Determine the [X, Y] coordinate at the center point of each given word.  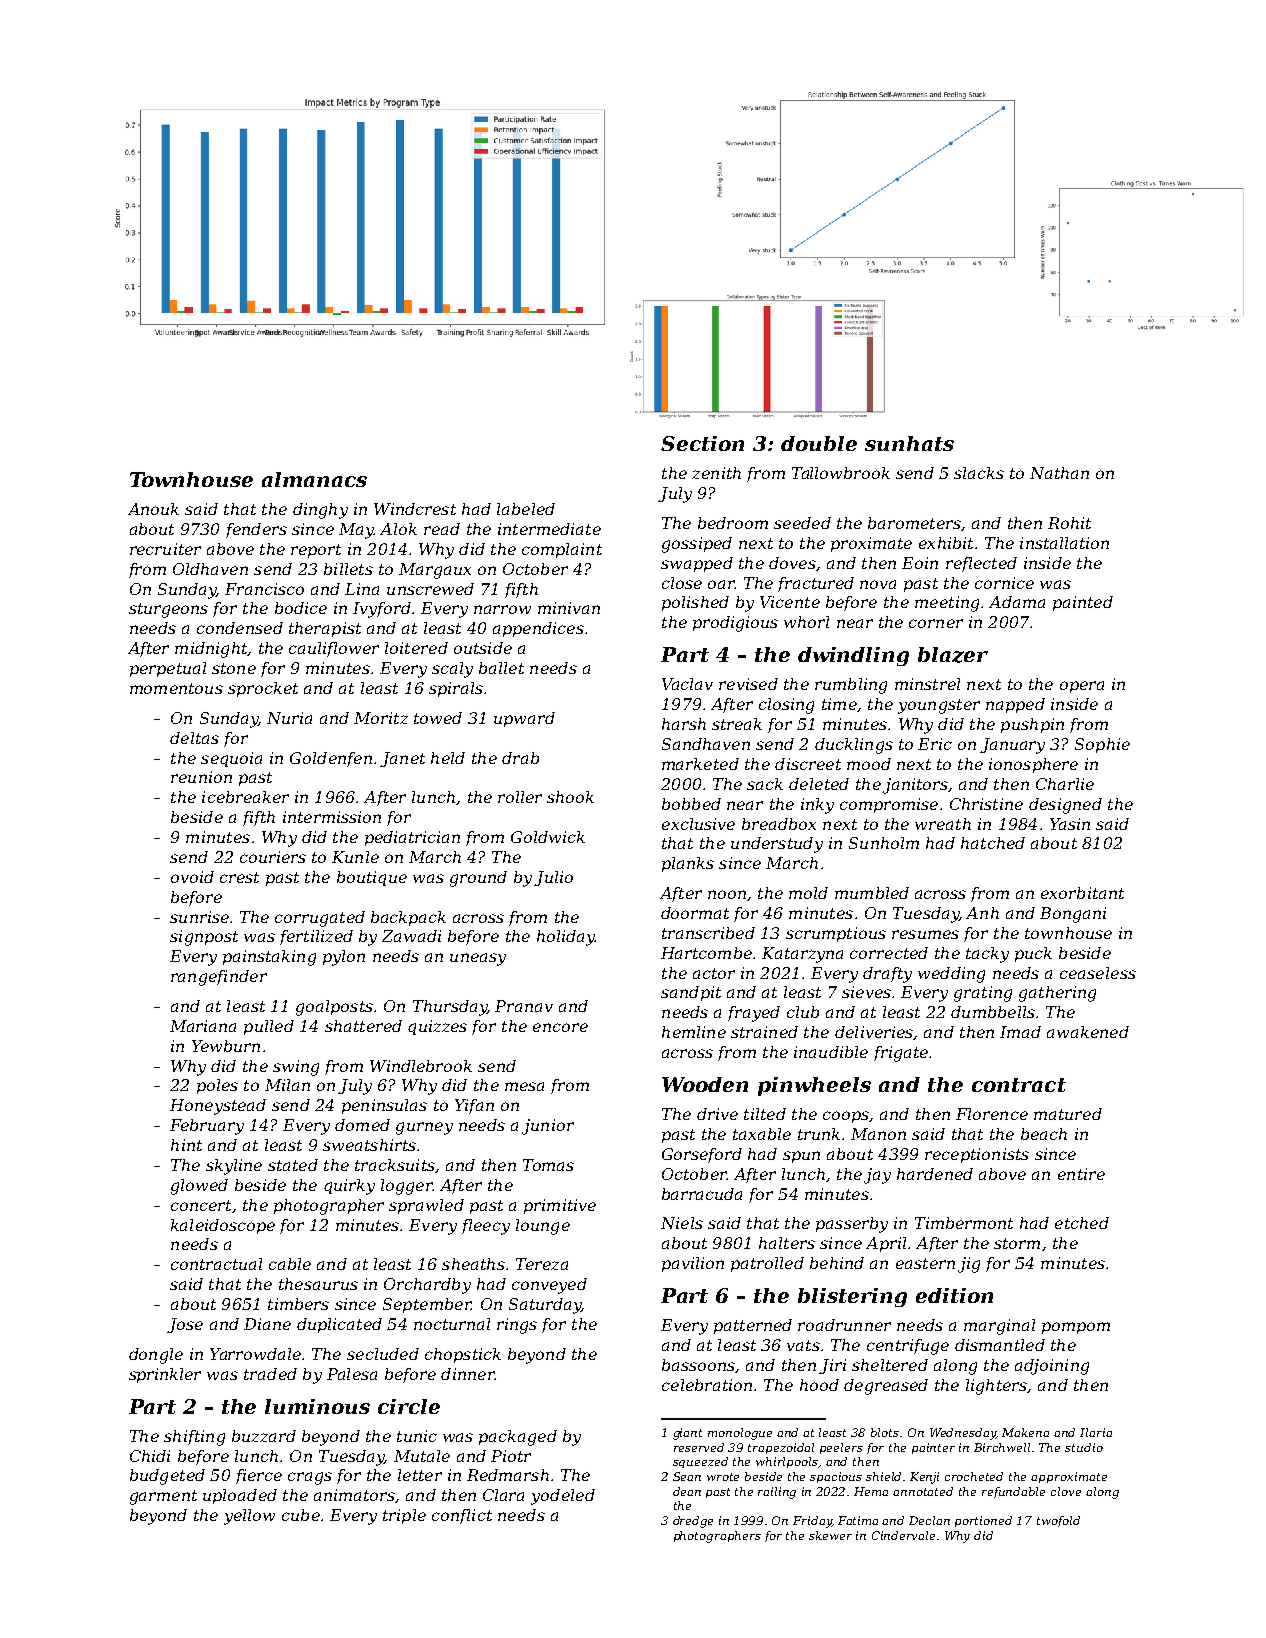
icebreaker [245, 797]
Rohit [1069, 523]
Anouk [153, 509]
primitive [560, 1206]
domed [362, 1125]
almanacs [314, 479]
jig [969, 1265]
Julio [553, 878]
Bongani [1073, 915]
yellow [249, 1517]
